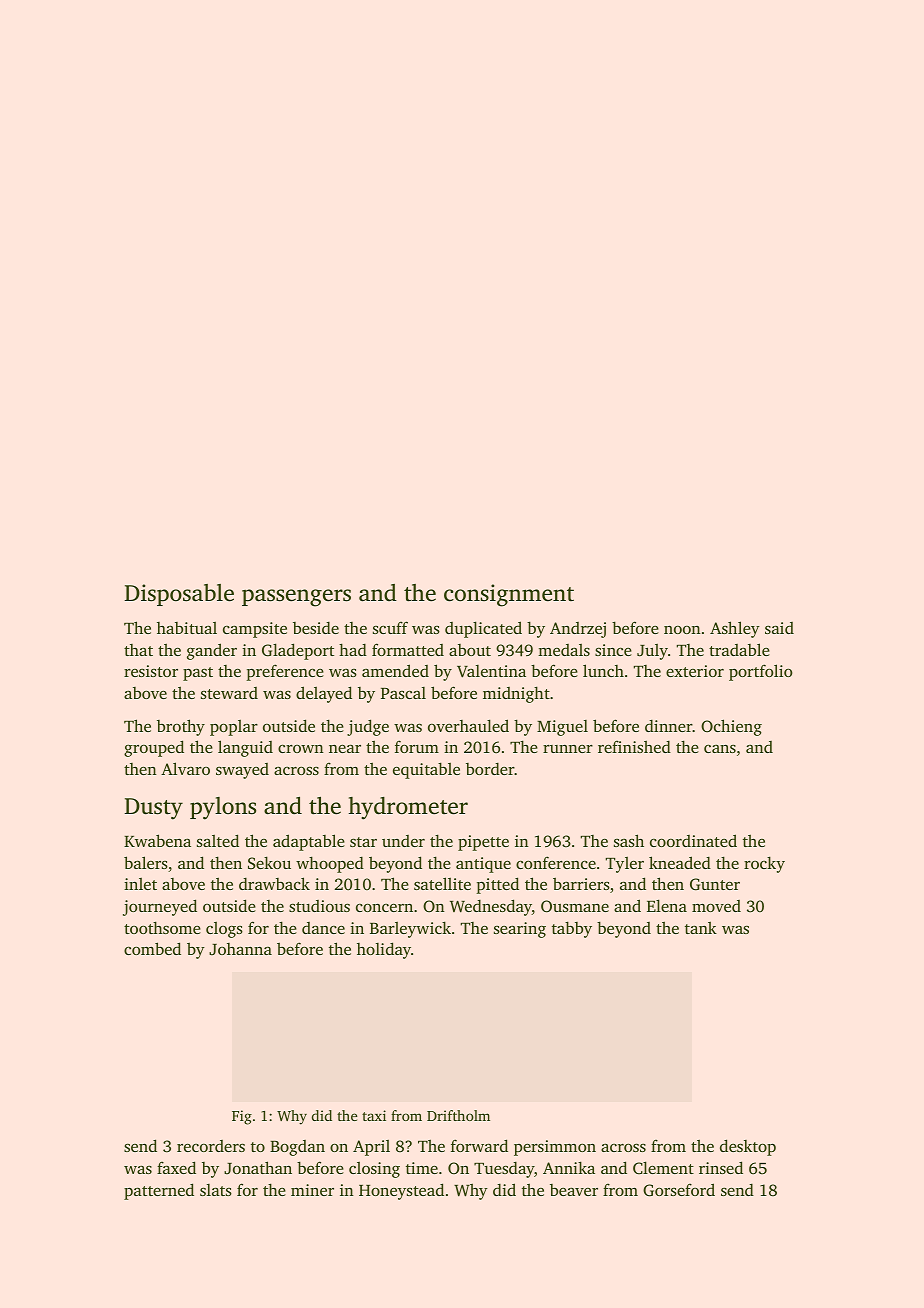  Describe the element at coordinates (319, 906) in the document. I see `studious` at that location.
